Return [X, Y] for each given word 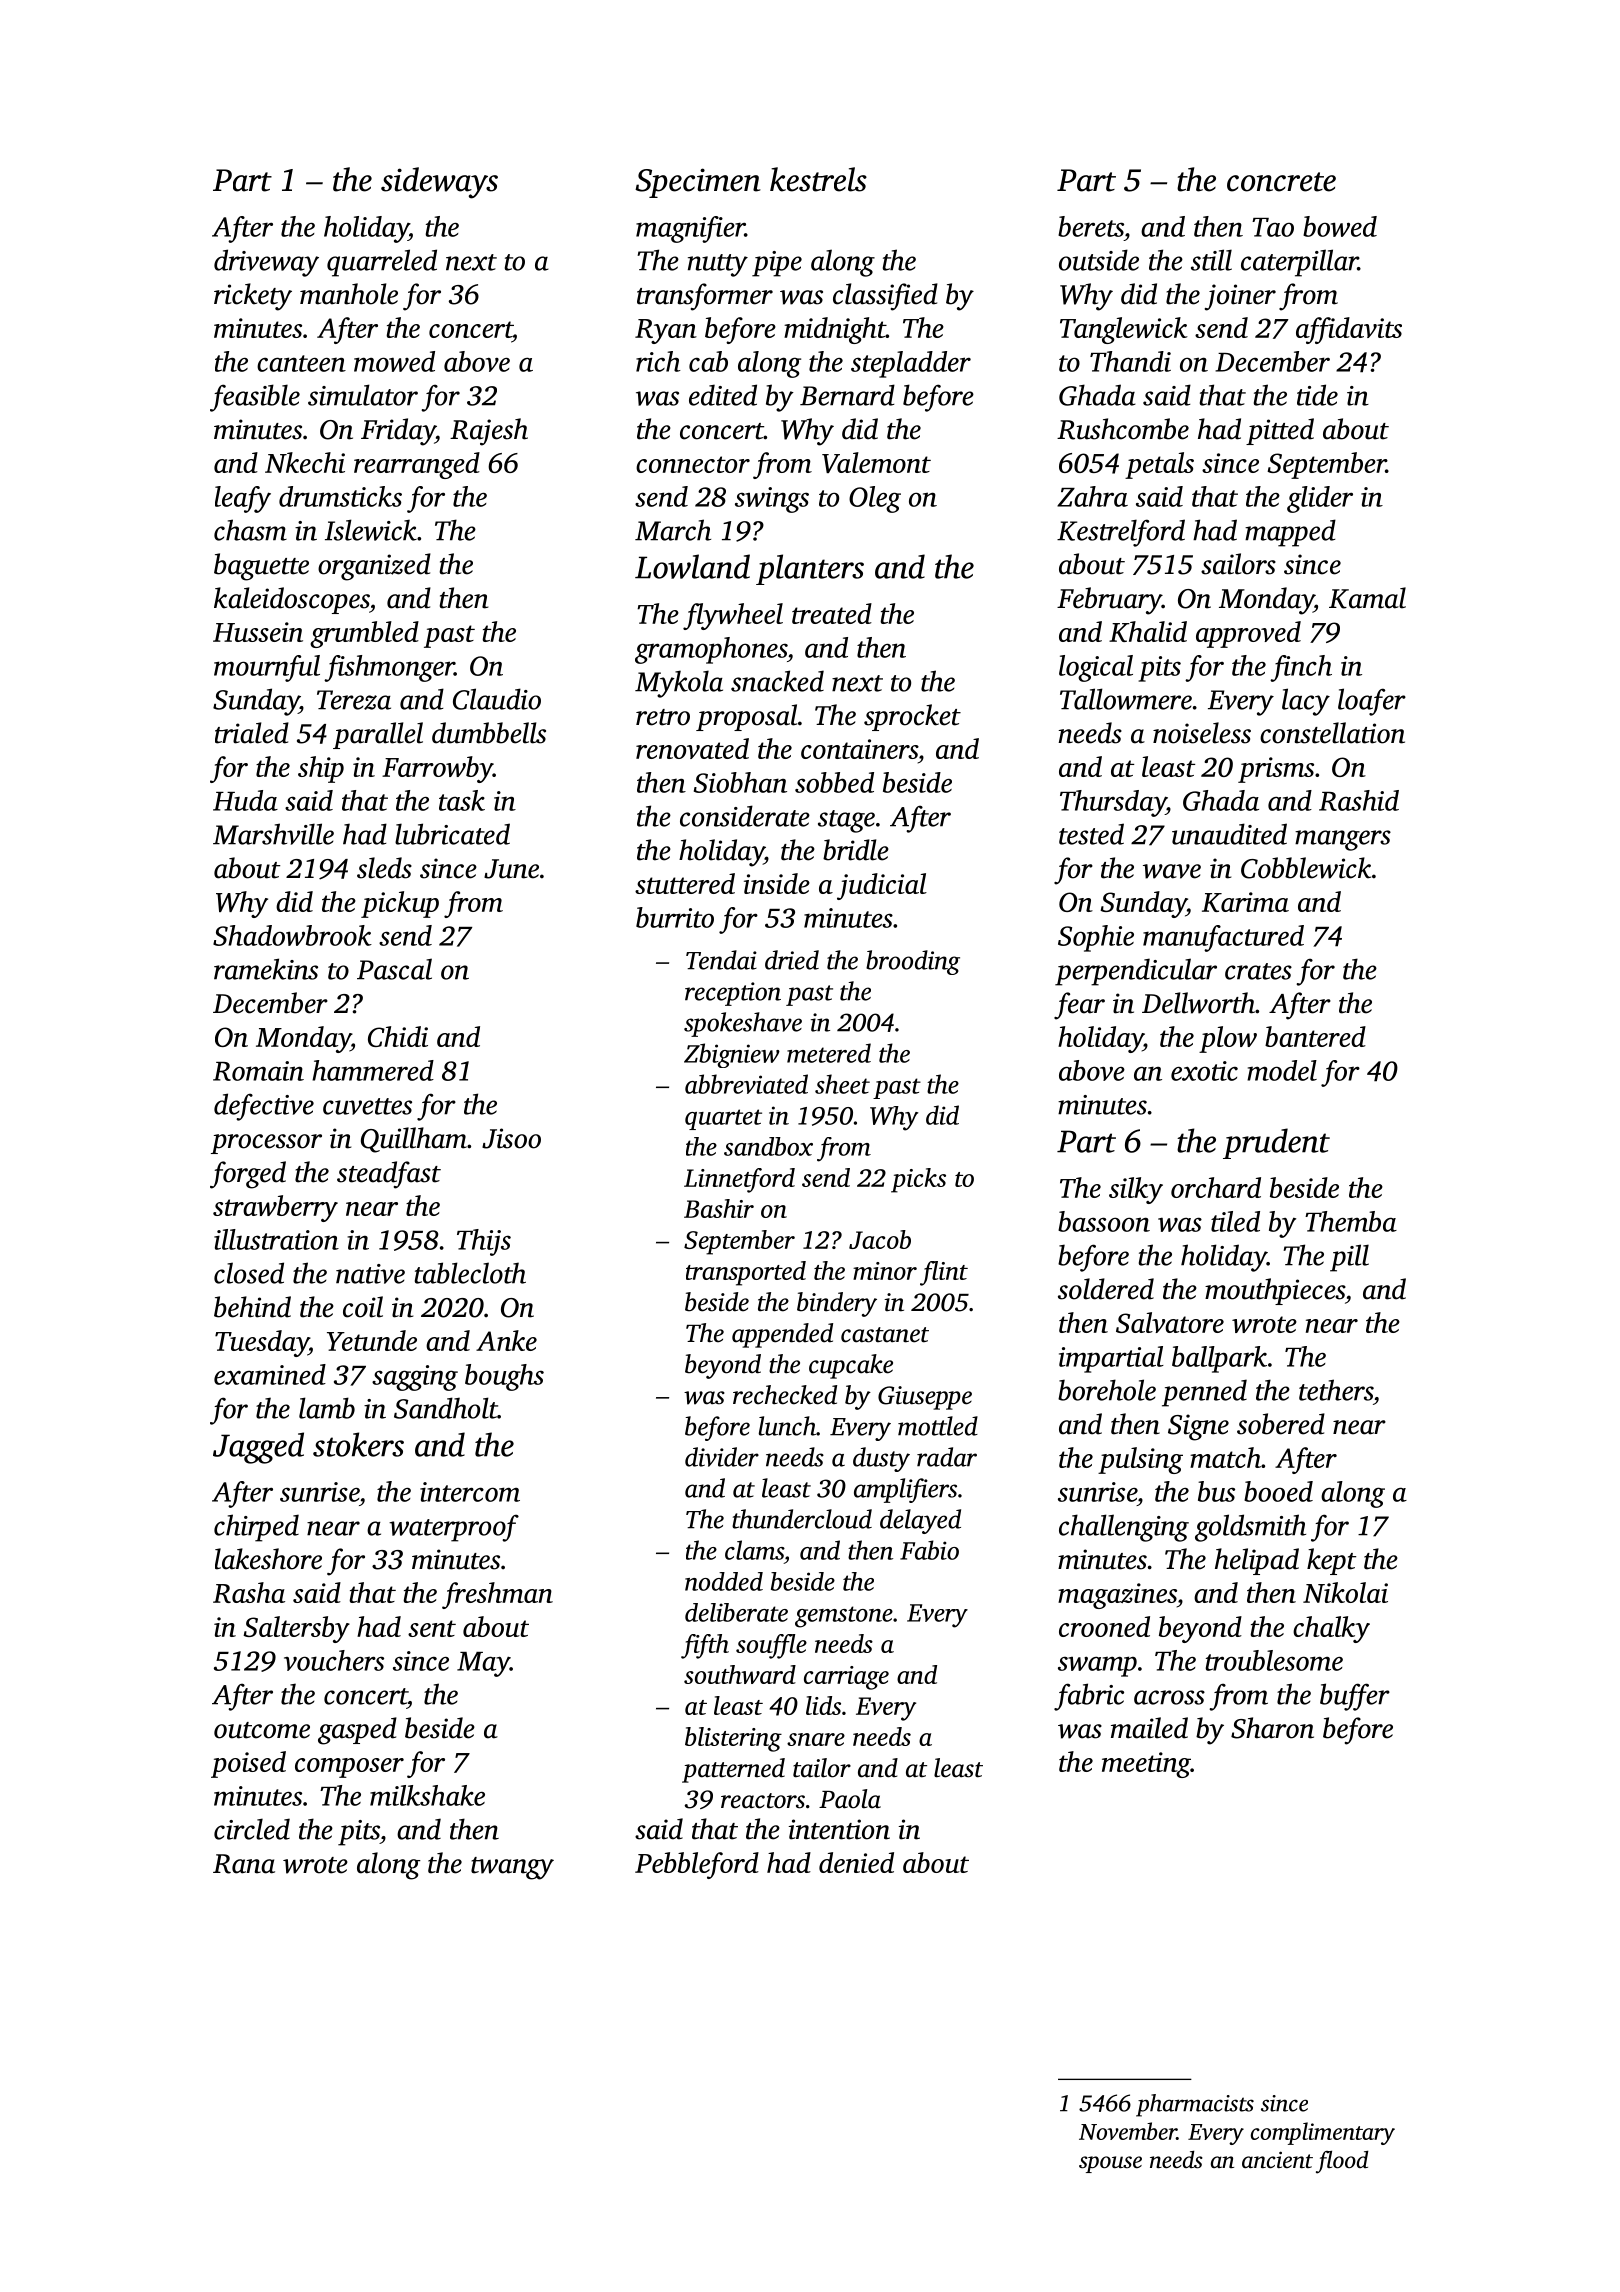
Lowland [692, 566]
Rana [244, 1864]
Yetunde [372, 1340]
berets [1091, 226]
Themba [1351, 1221]
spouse [1110, 2164]
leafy [243, 499]
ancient [1277, 2160]
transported [746, 1273]
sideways [439, 183]
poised [248, 1764]
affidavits [1349, 330]
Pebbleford [697, 1865]
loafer [1372, 702]
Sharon [1272, 1728]
